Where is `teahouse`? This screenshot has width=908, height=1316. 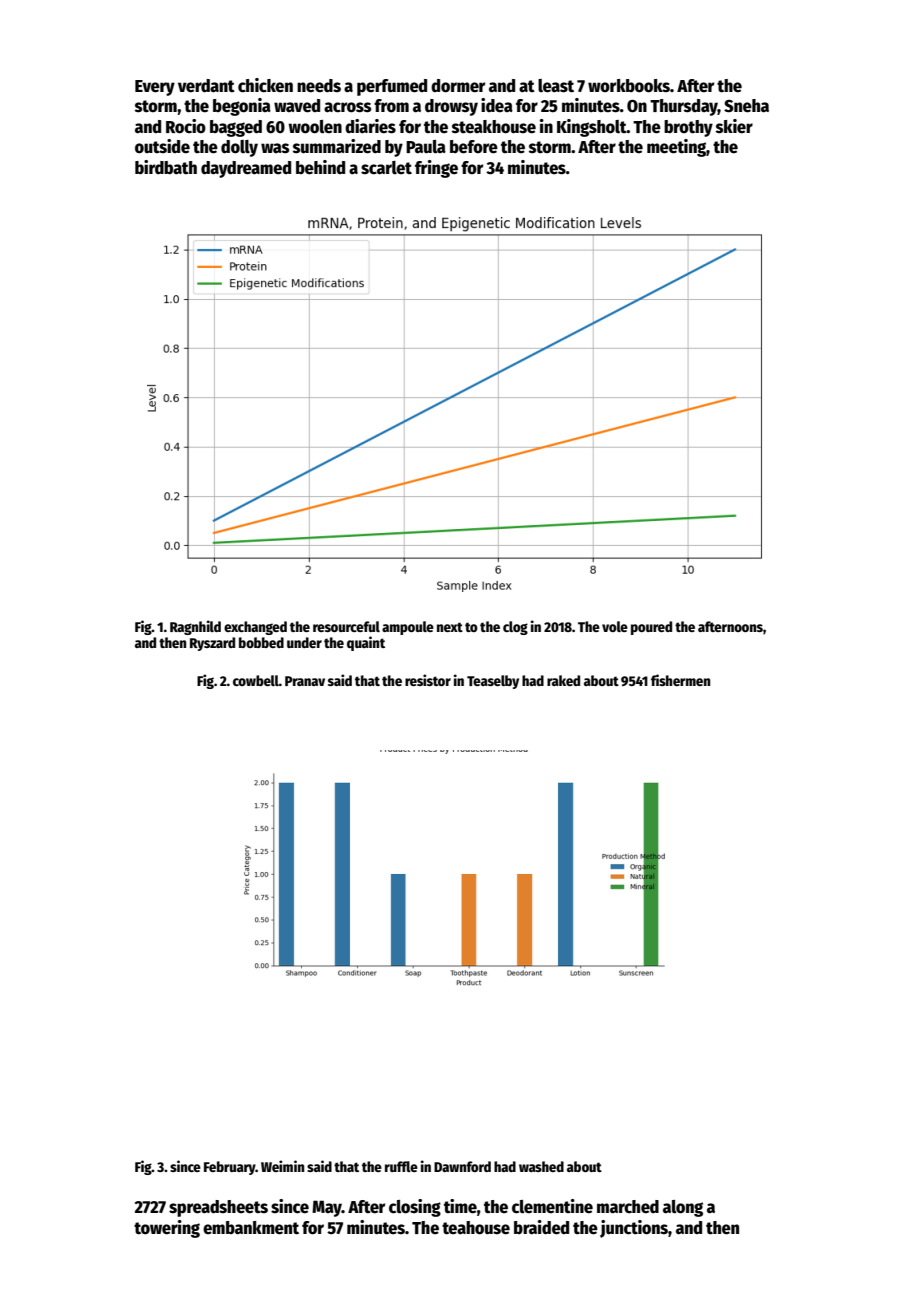 teahouse is located at coordinates (476, 1228).
